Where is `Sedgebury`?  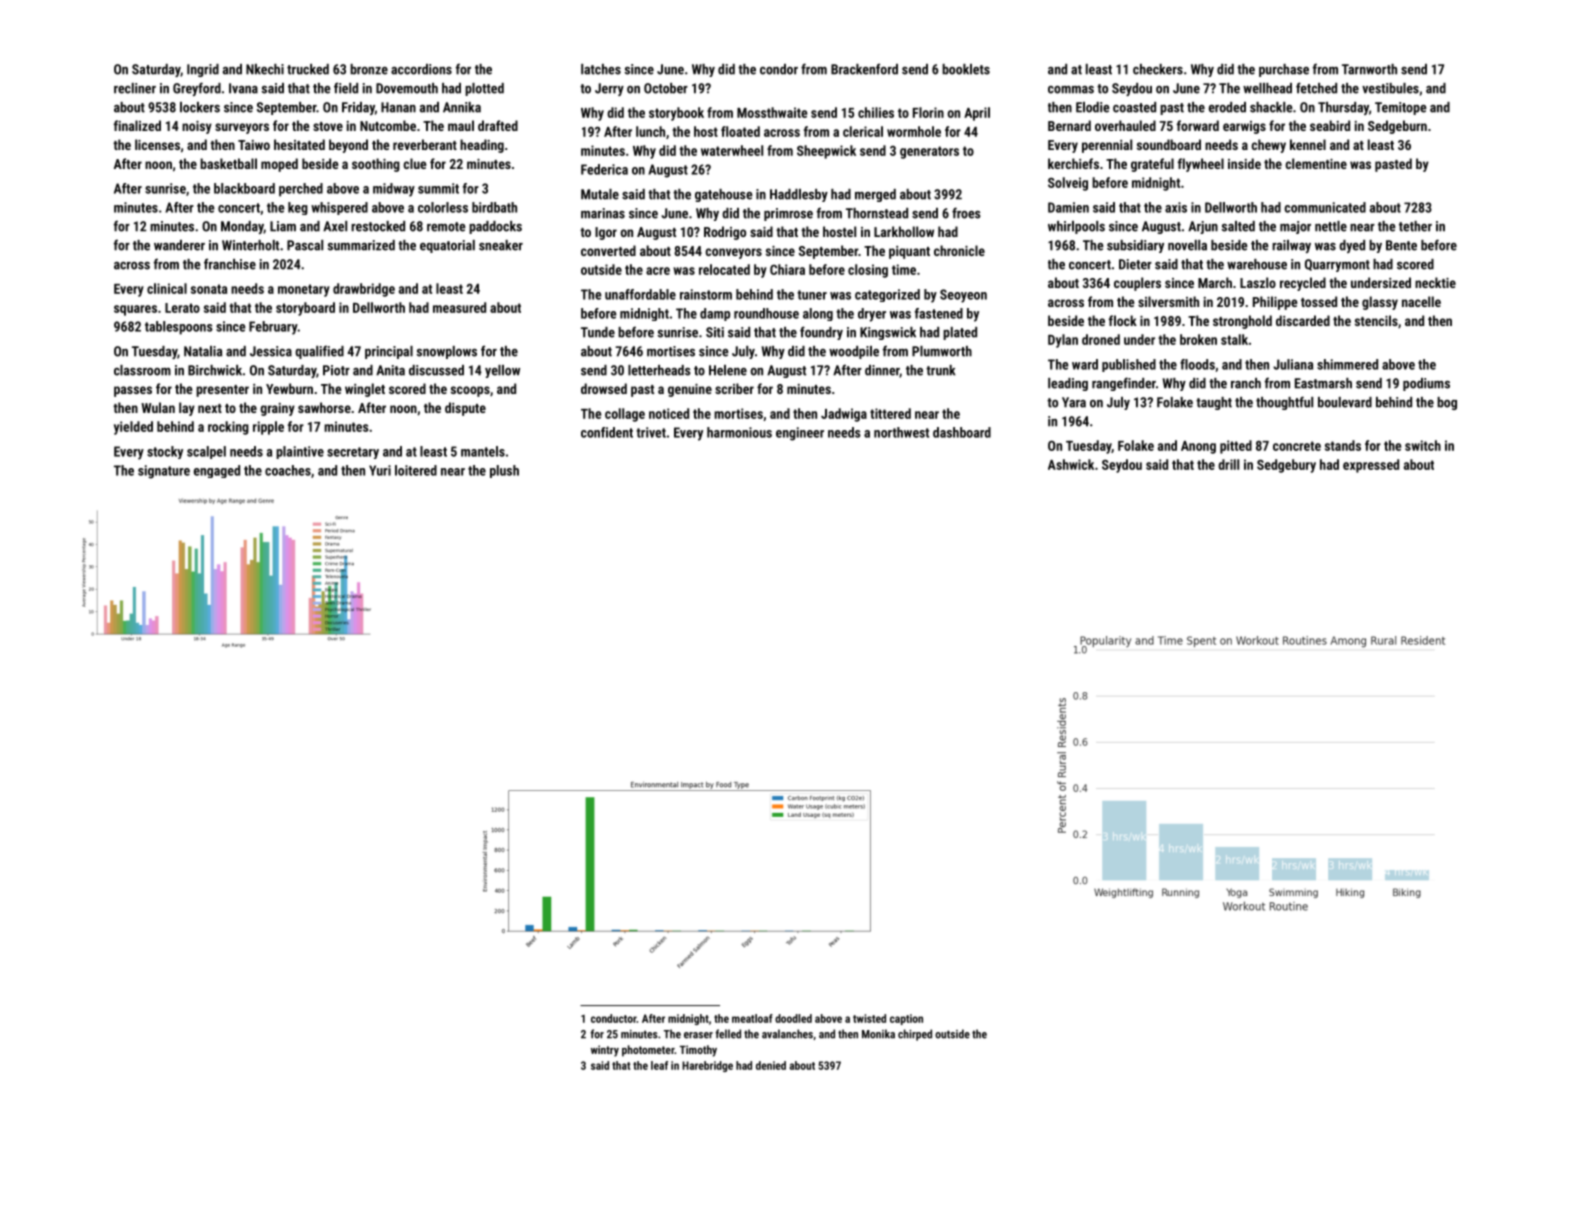
Sedgebury is located at coordinates (1286, 466).
